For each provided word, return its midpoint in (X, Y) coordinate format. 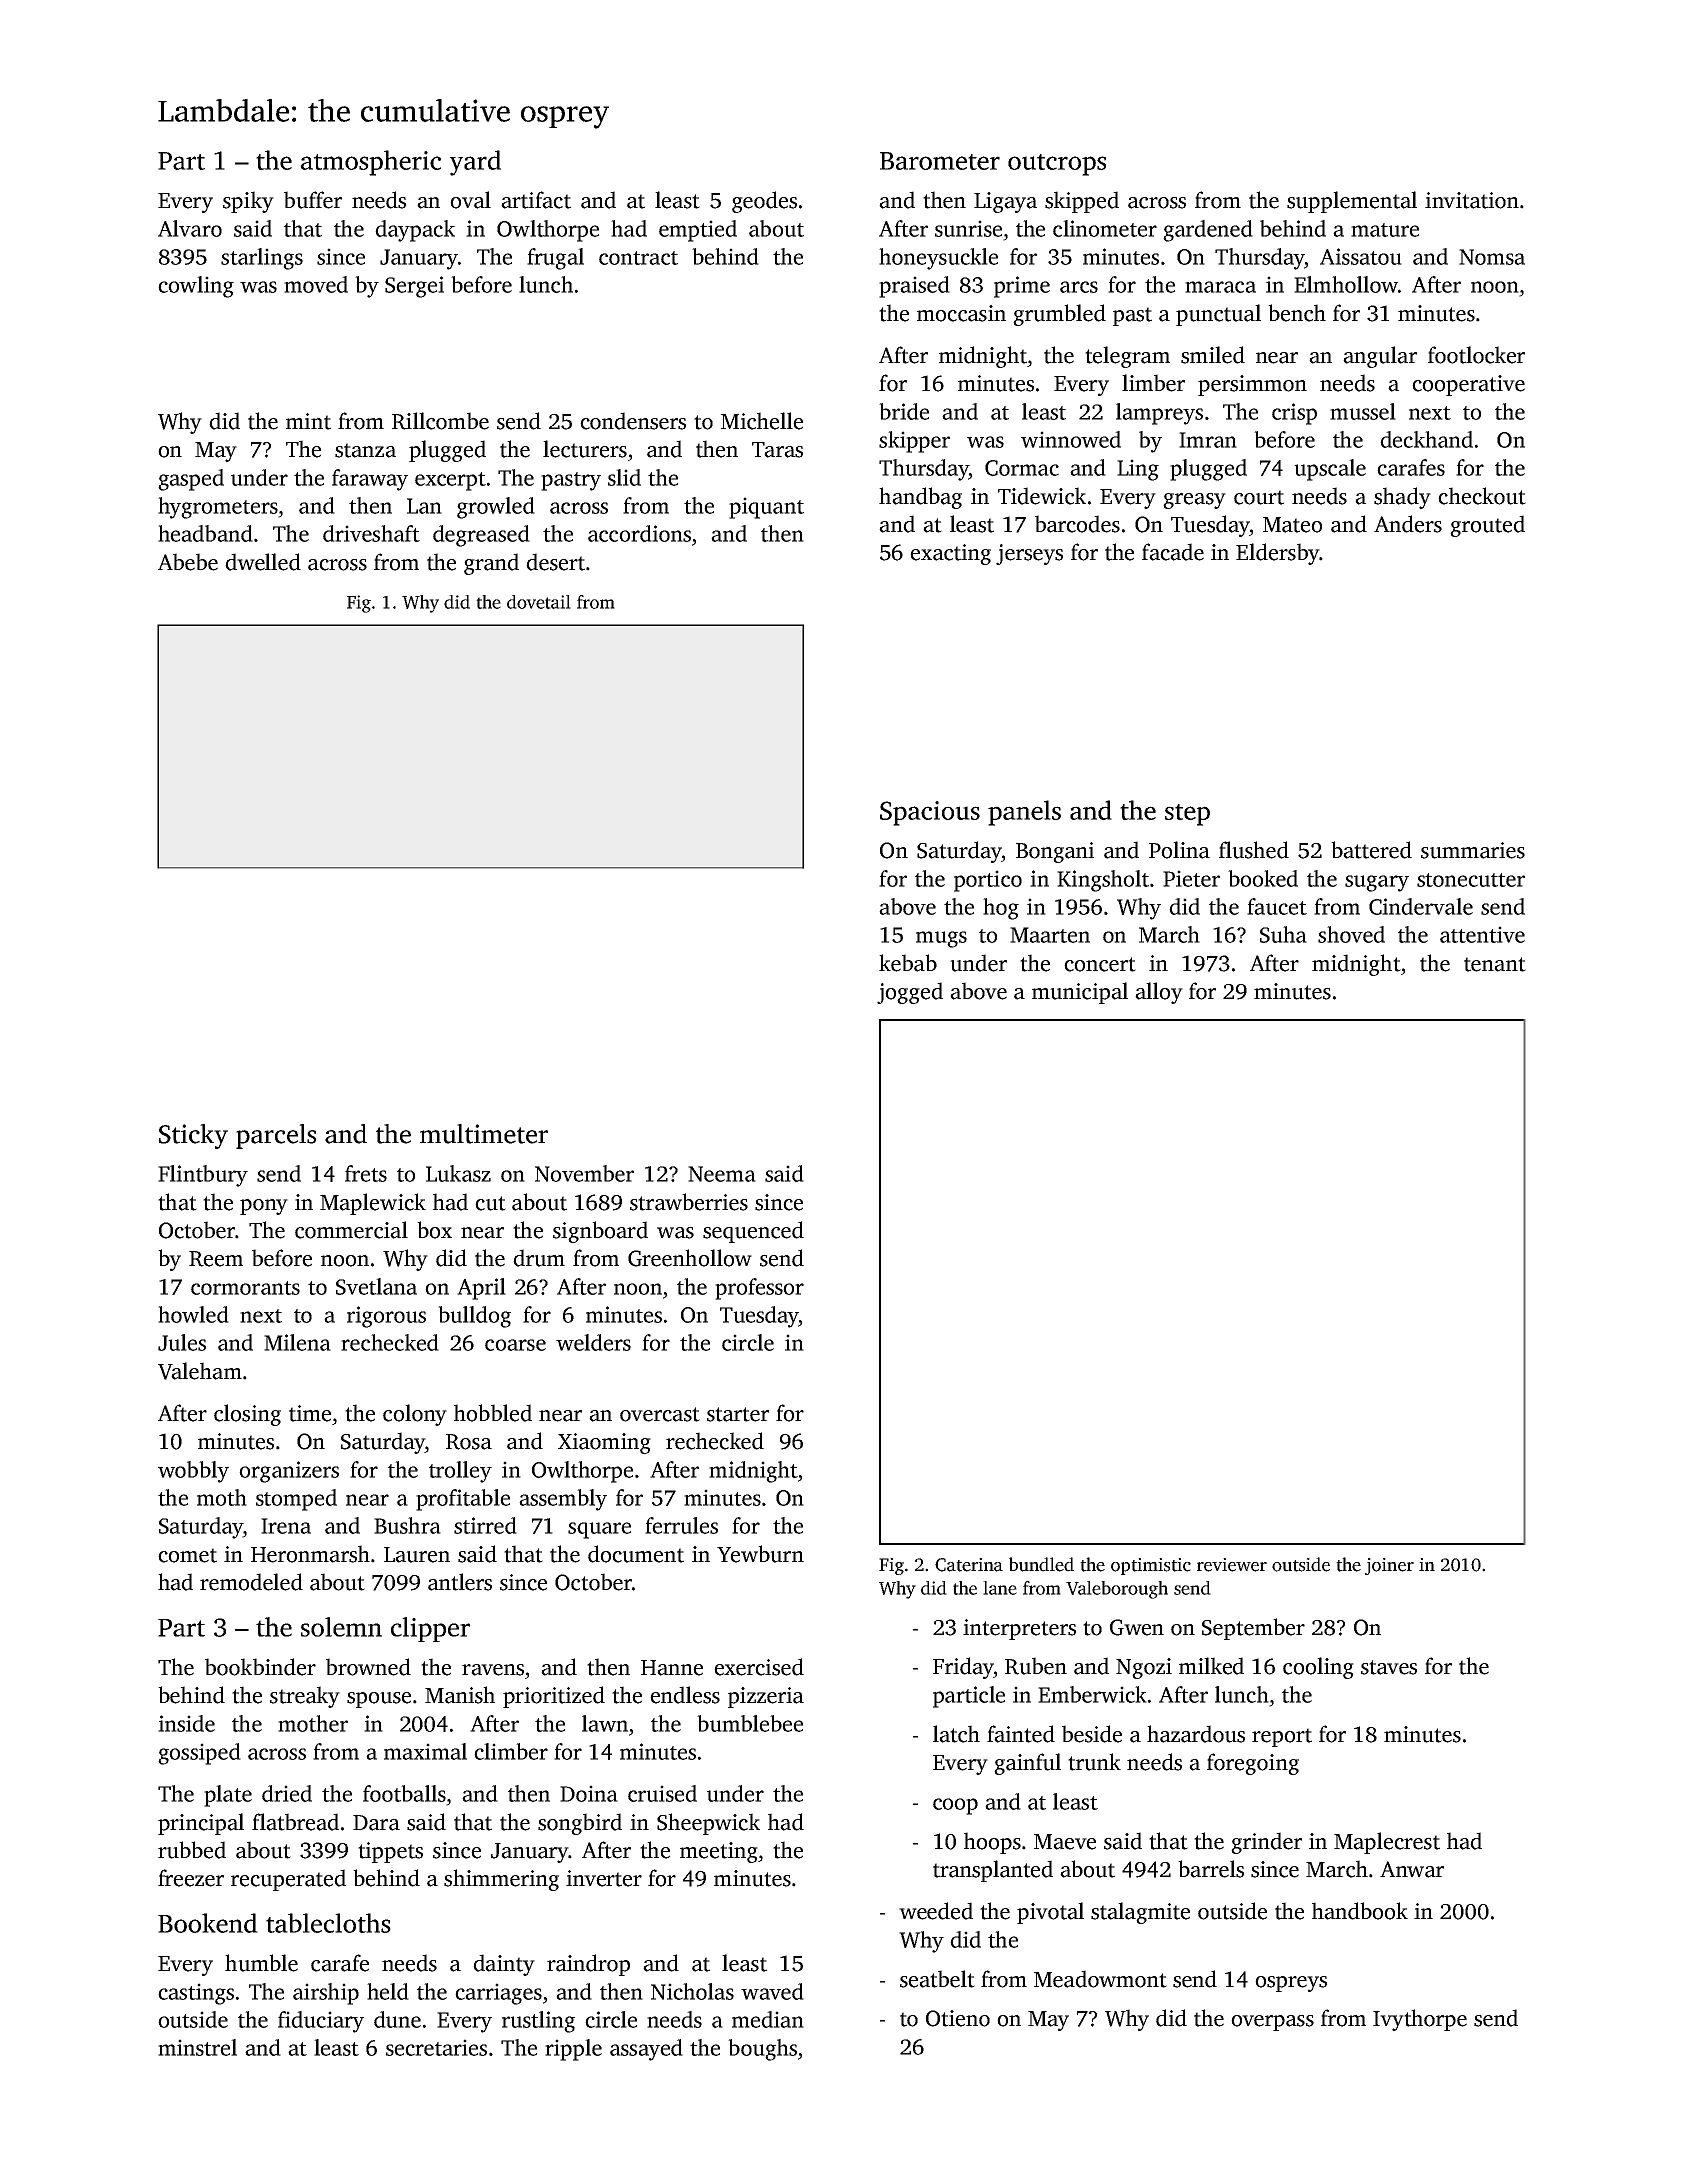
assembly (563, 1500)
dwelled (263, 562)
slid (624, 477)
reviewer (1232, 1565)
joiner (1389, 1566)
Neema (722, 1174)
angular (1380, 357)
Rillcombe (440, 421)
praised (914, 287)
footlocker (1476, 355)
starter (738, 1414)
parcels (276, 1136)
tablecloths (328, 1923)
